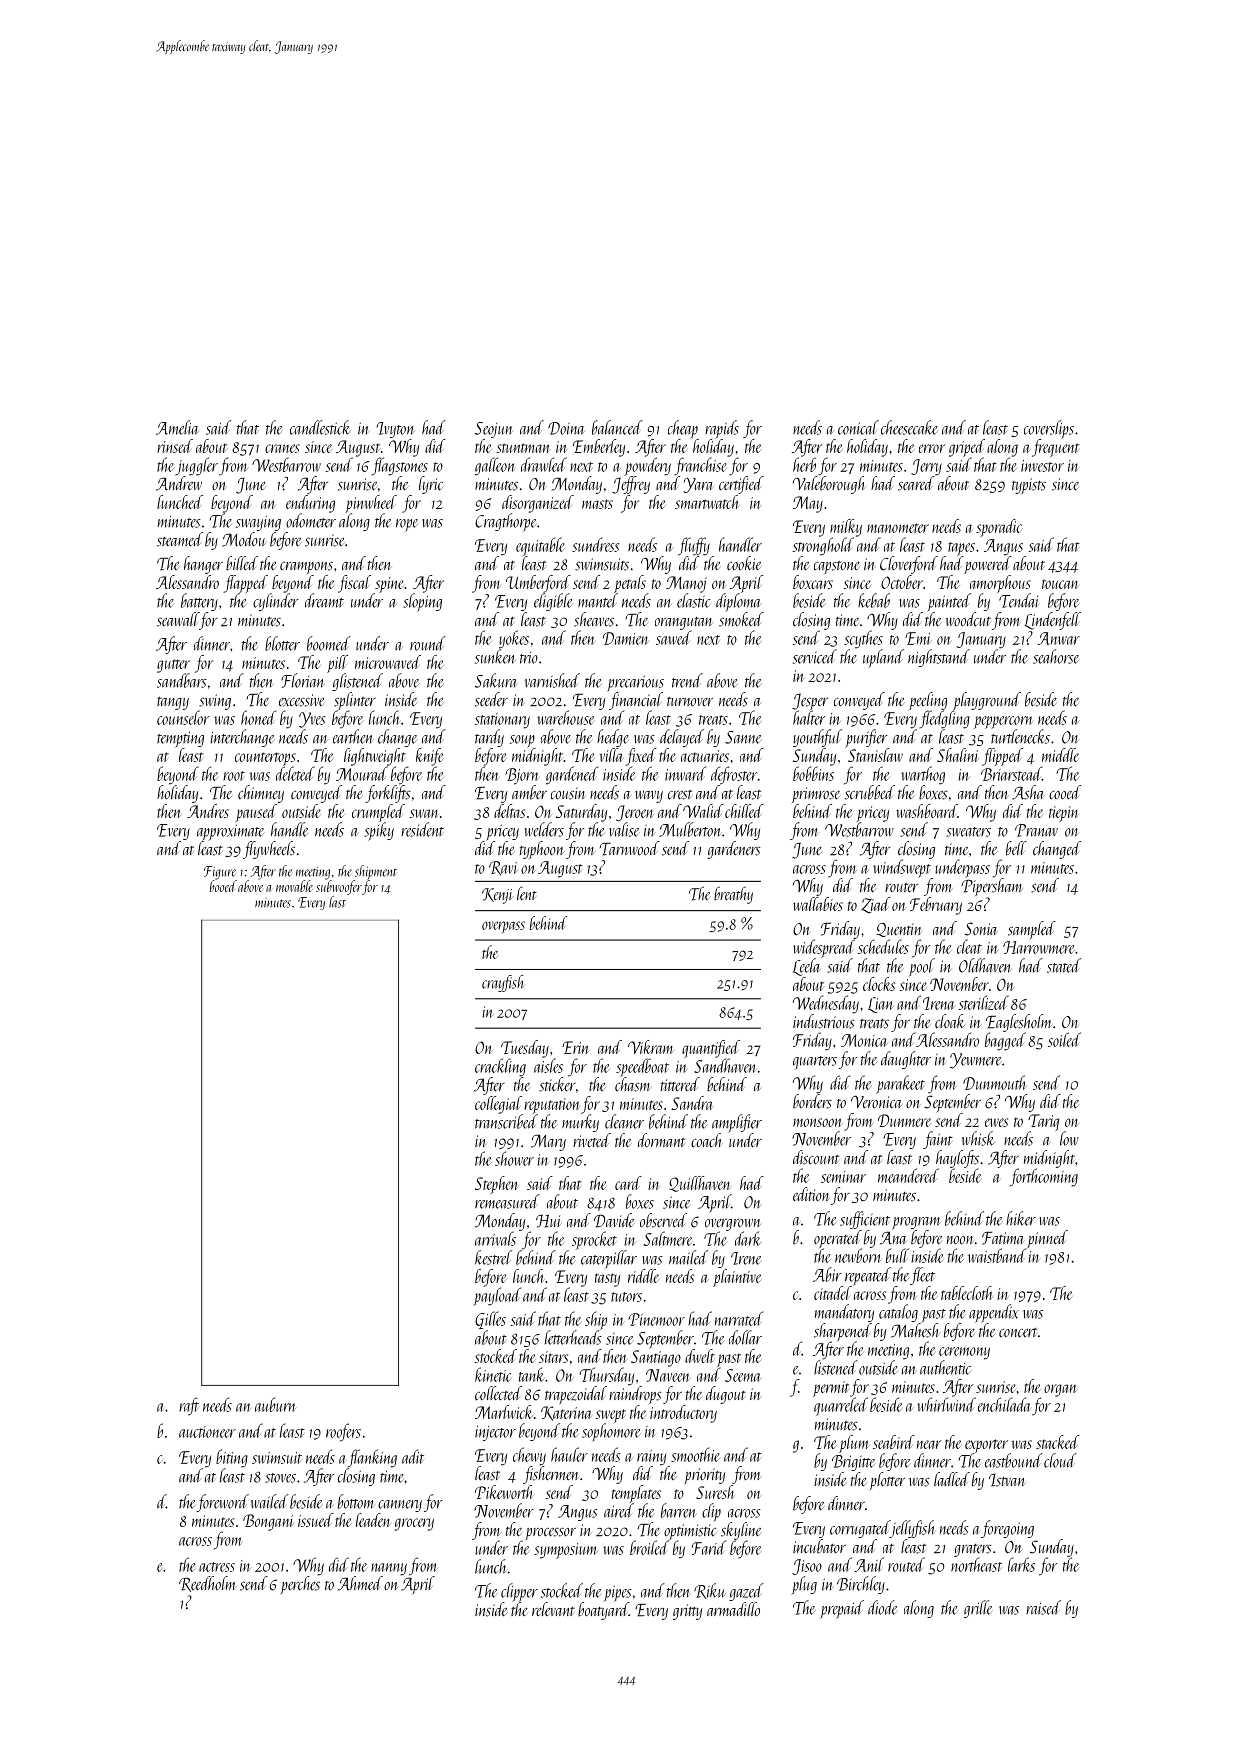 This document has height=1749, width=1236. I want to click on Amelia, so click(177, 427).
